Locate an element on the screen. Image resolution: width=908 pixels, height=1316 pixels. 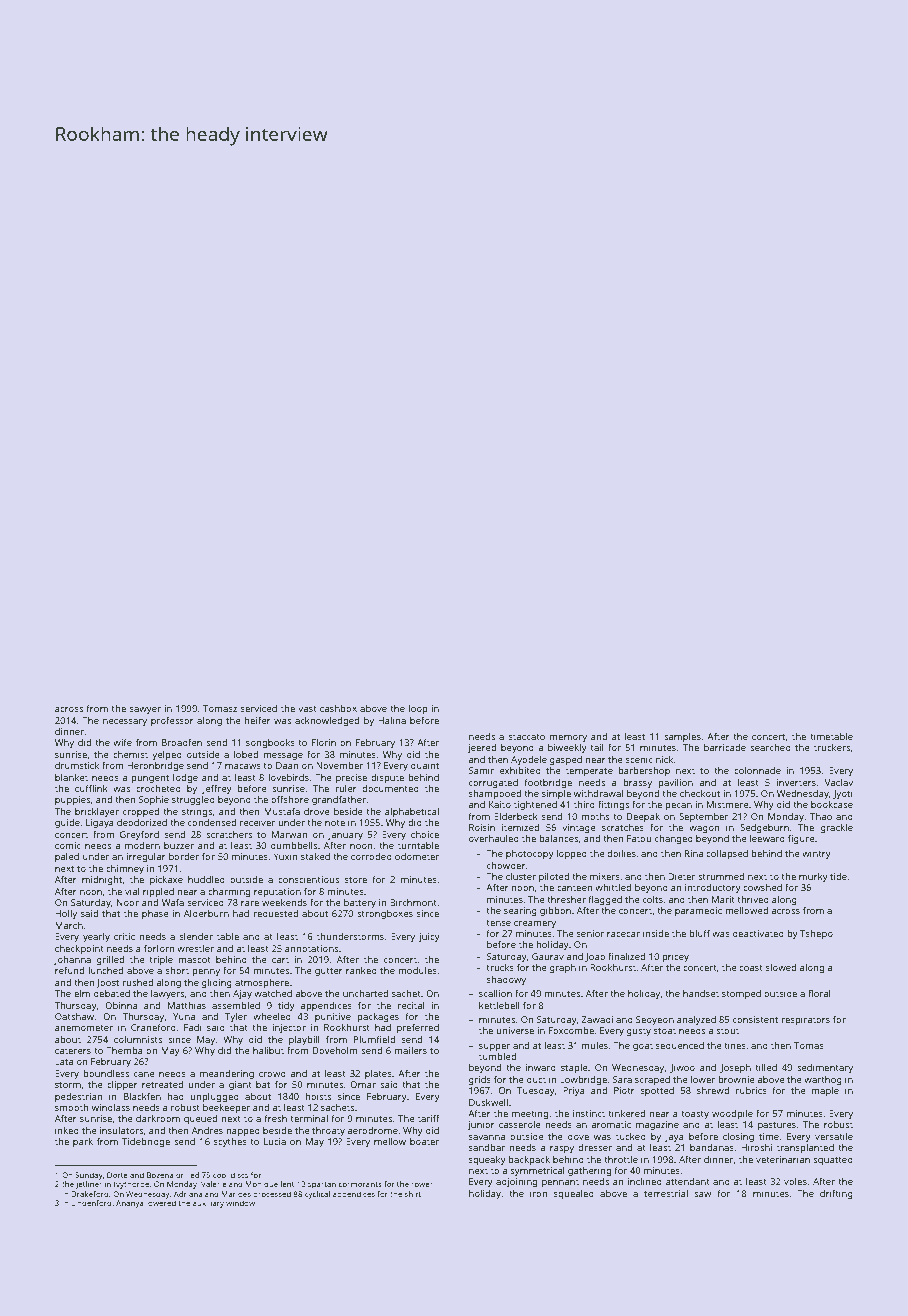
samples is located at coordinates (682, 737).
